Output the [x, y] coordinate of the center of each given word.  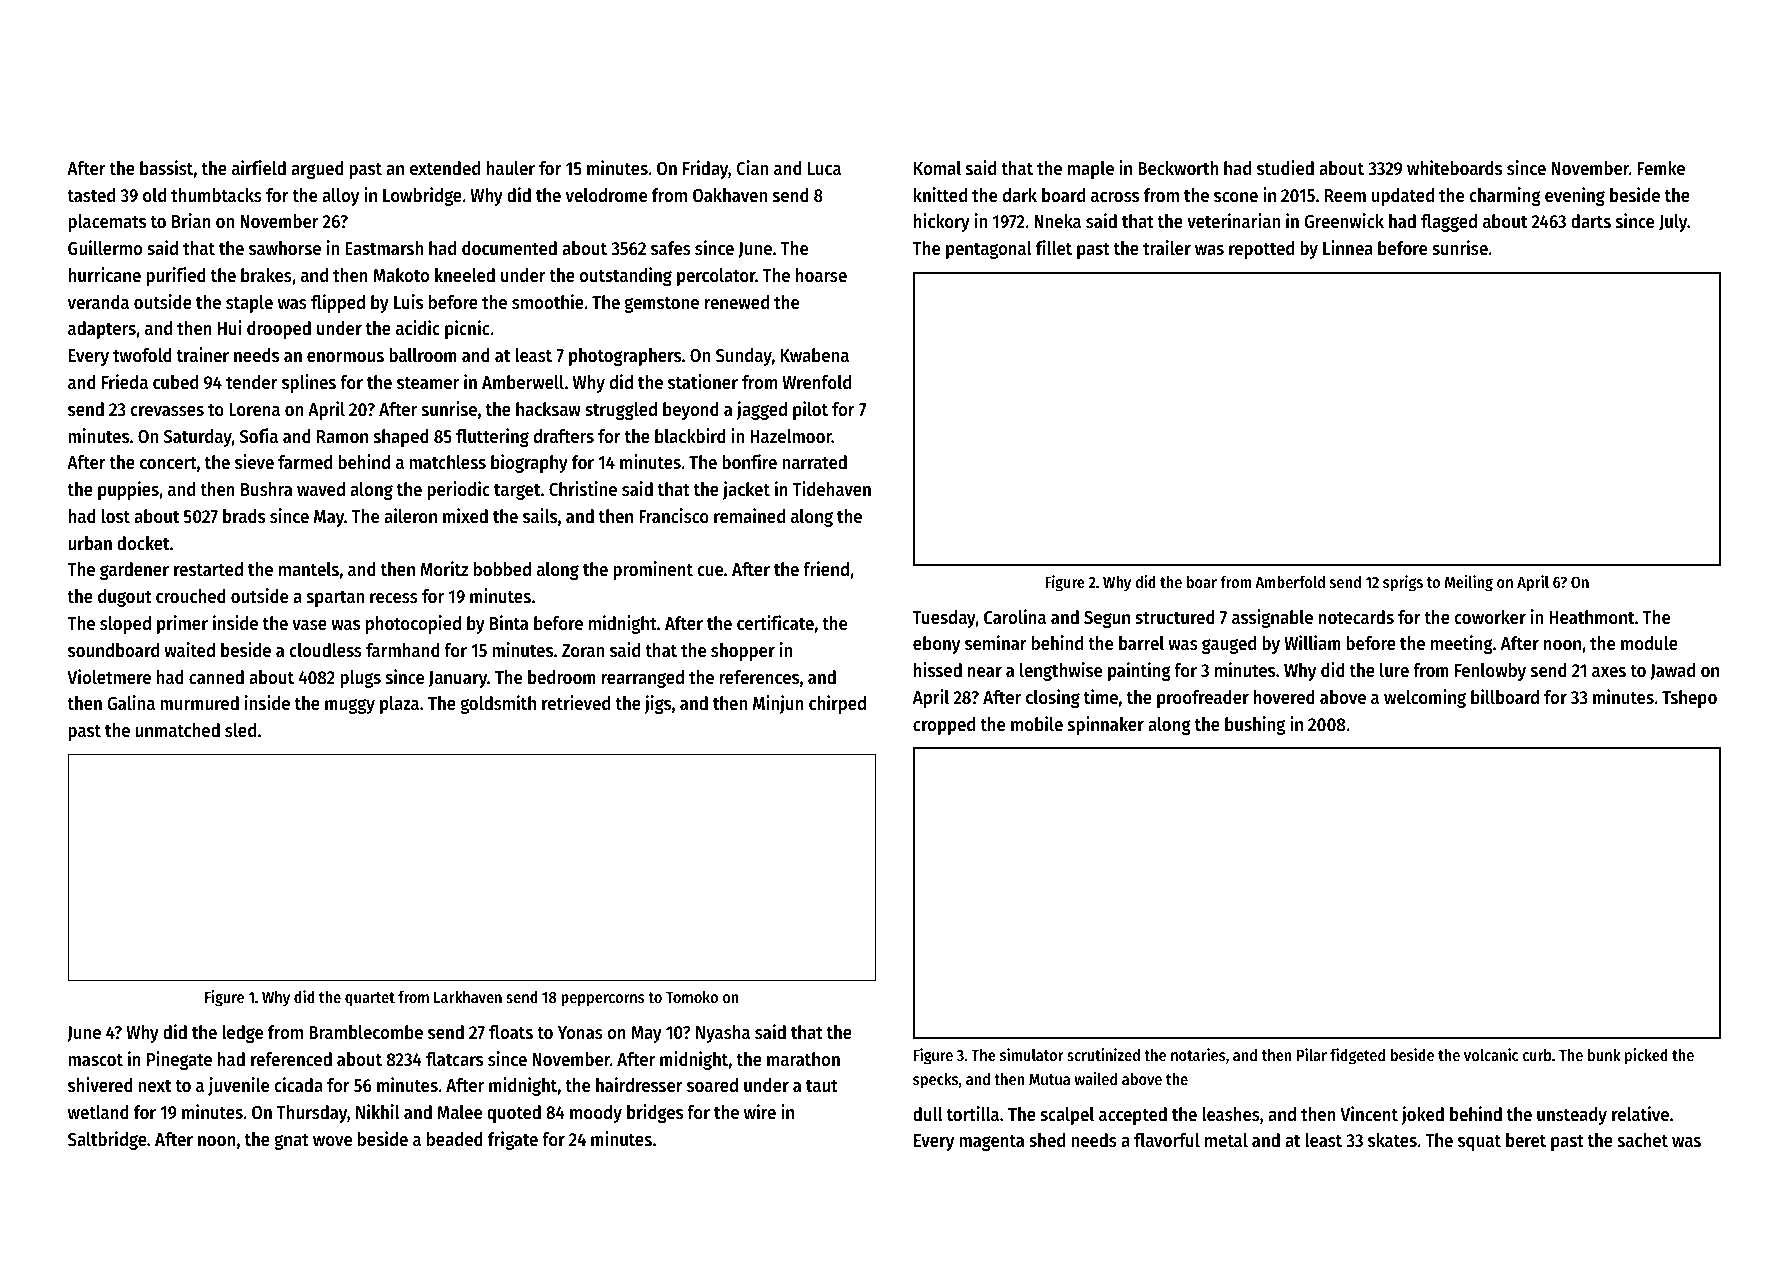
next [154, 1086]
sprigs [1403, 583]
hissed [938, 670]
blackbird [690, 436]
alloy [340, 197]
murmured [199, 703]
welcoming [1425, 698]
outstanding [625, 276]
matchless [447, 462]
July [1673, 223]
